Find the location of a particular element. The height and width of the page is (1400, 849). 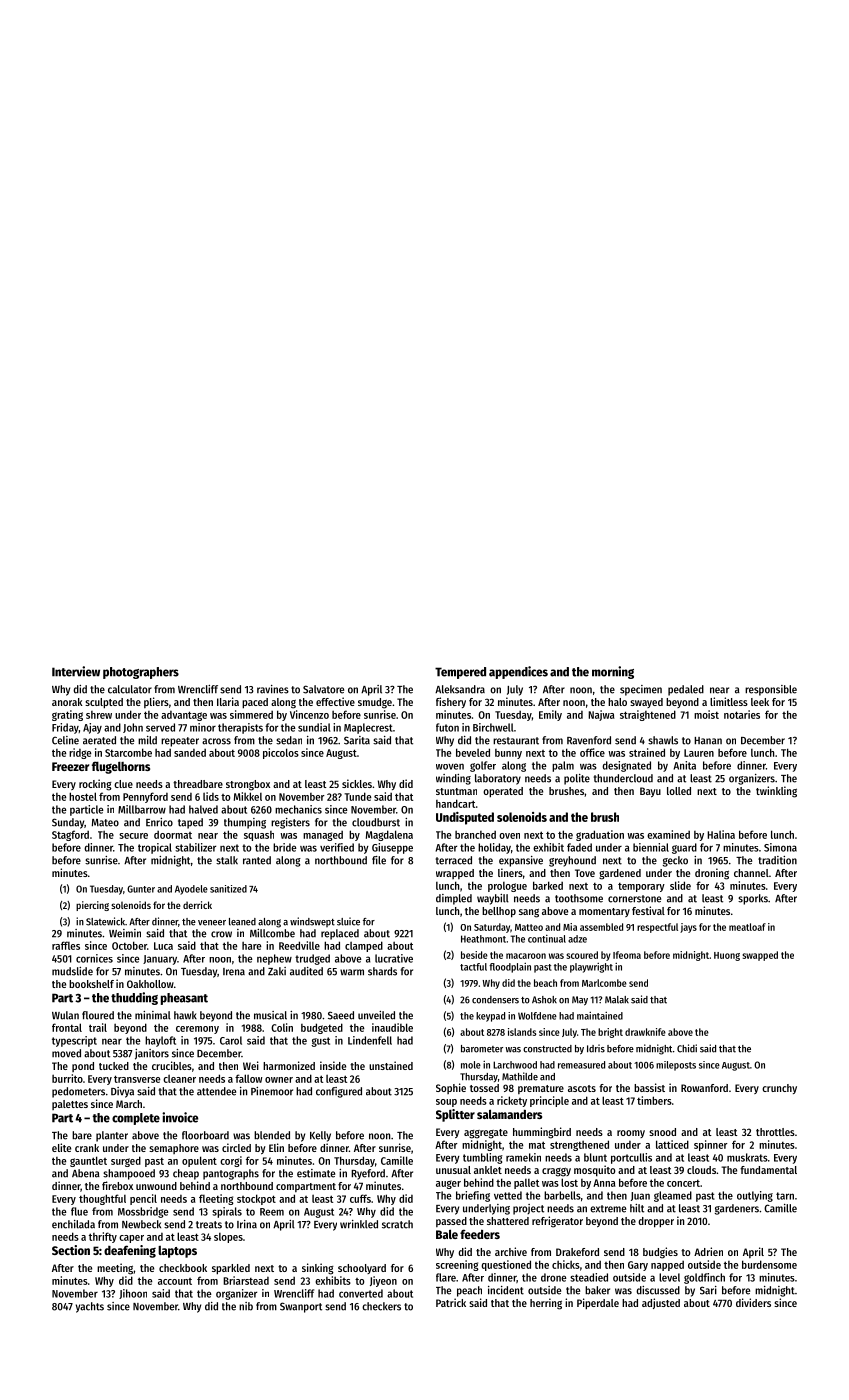

Ilaria is located at coordinates (228, 701).
